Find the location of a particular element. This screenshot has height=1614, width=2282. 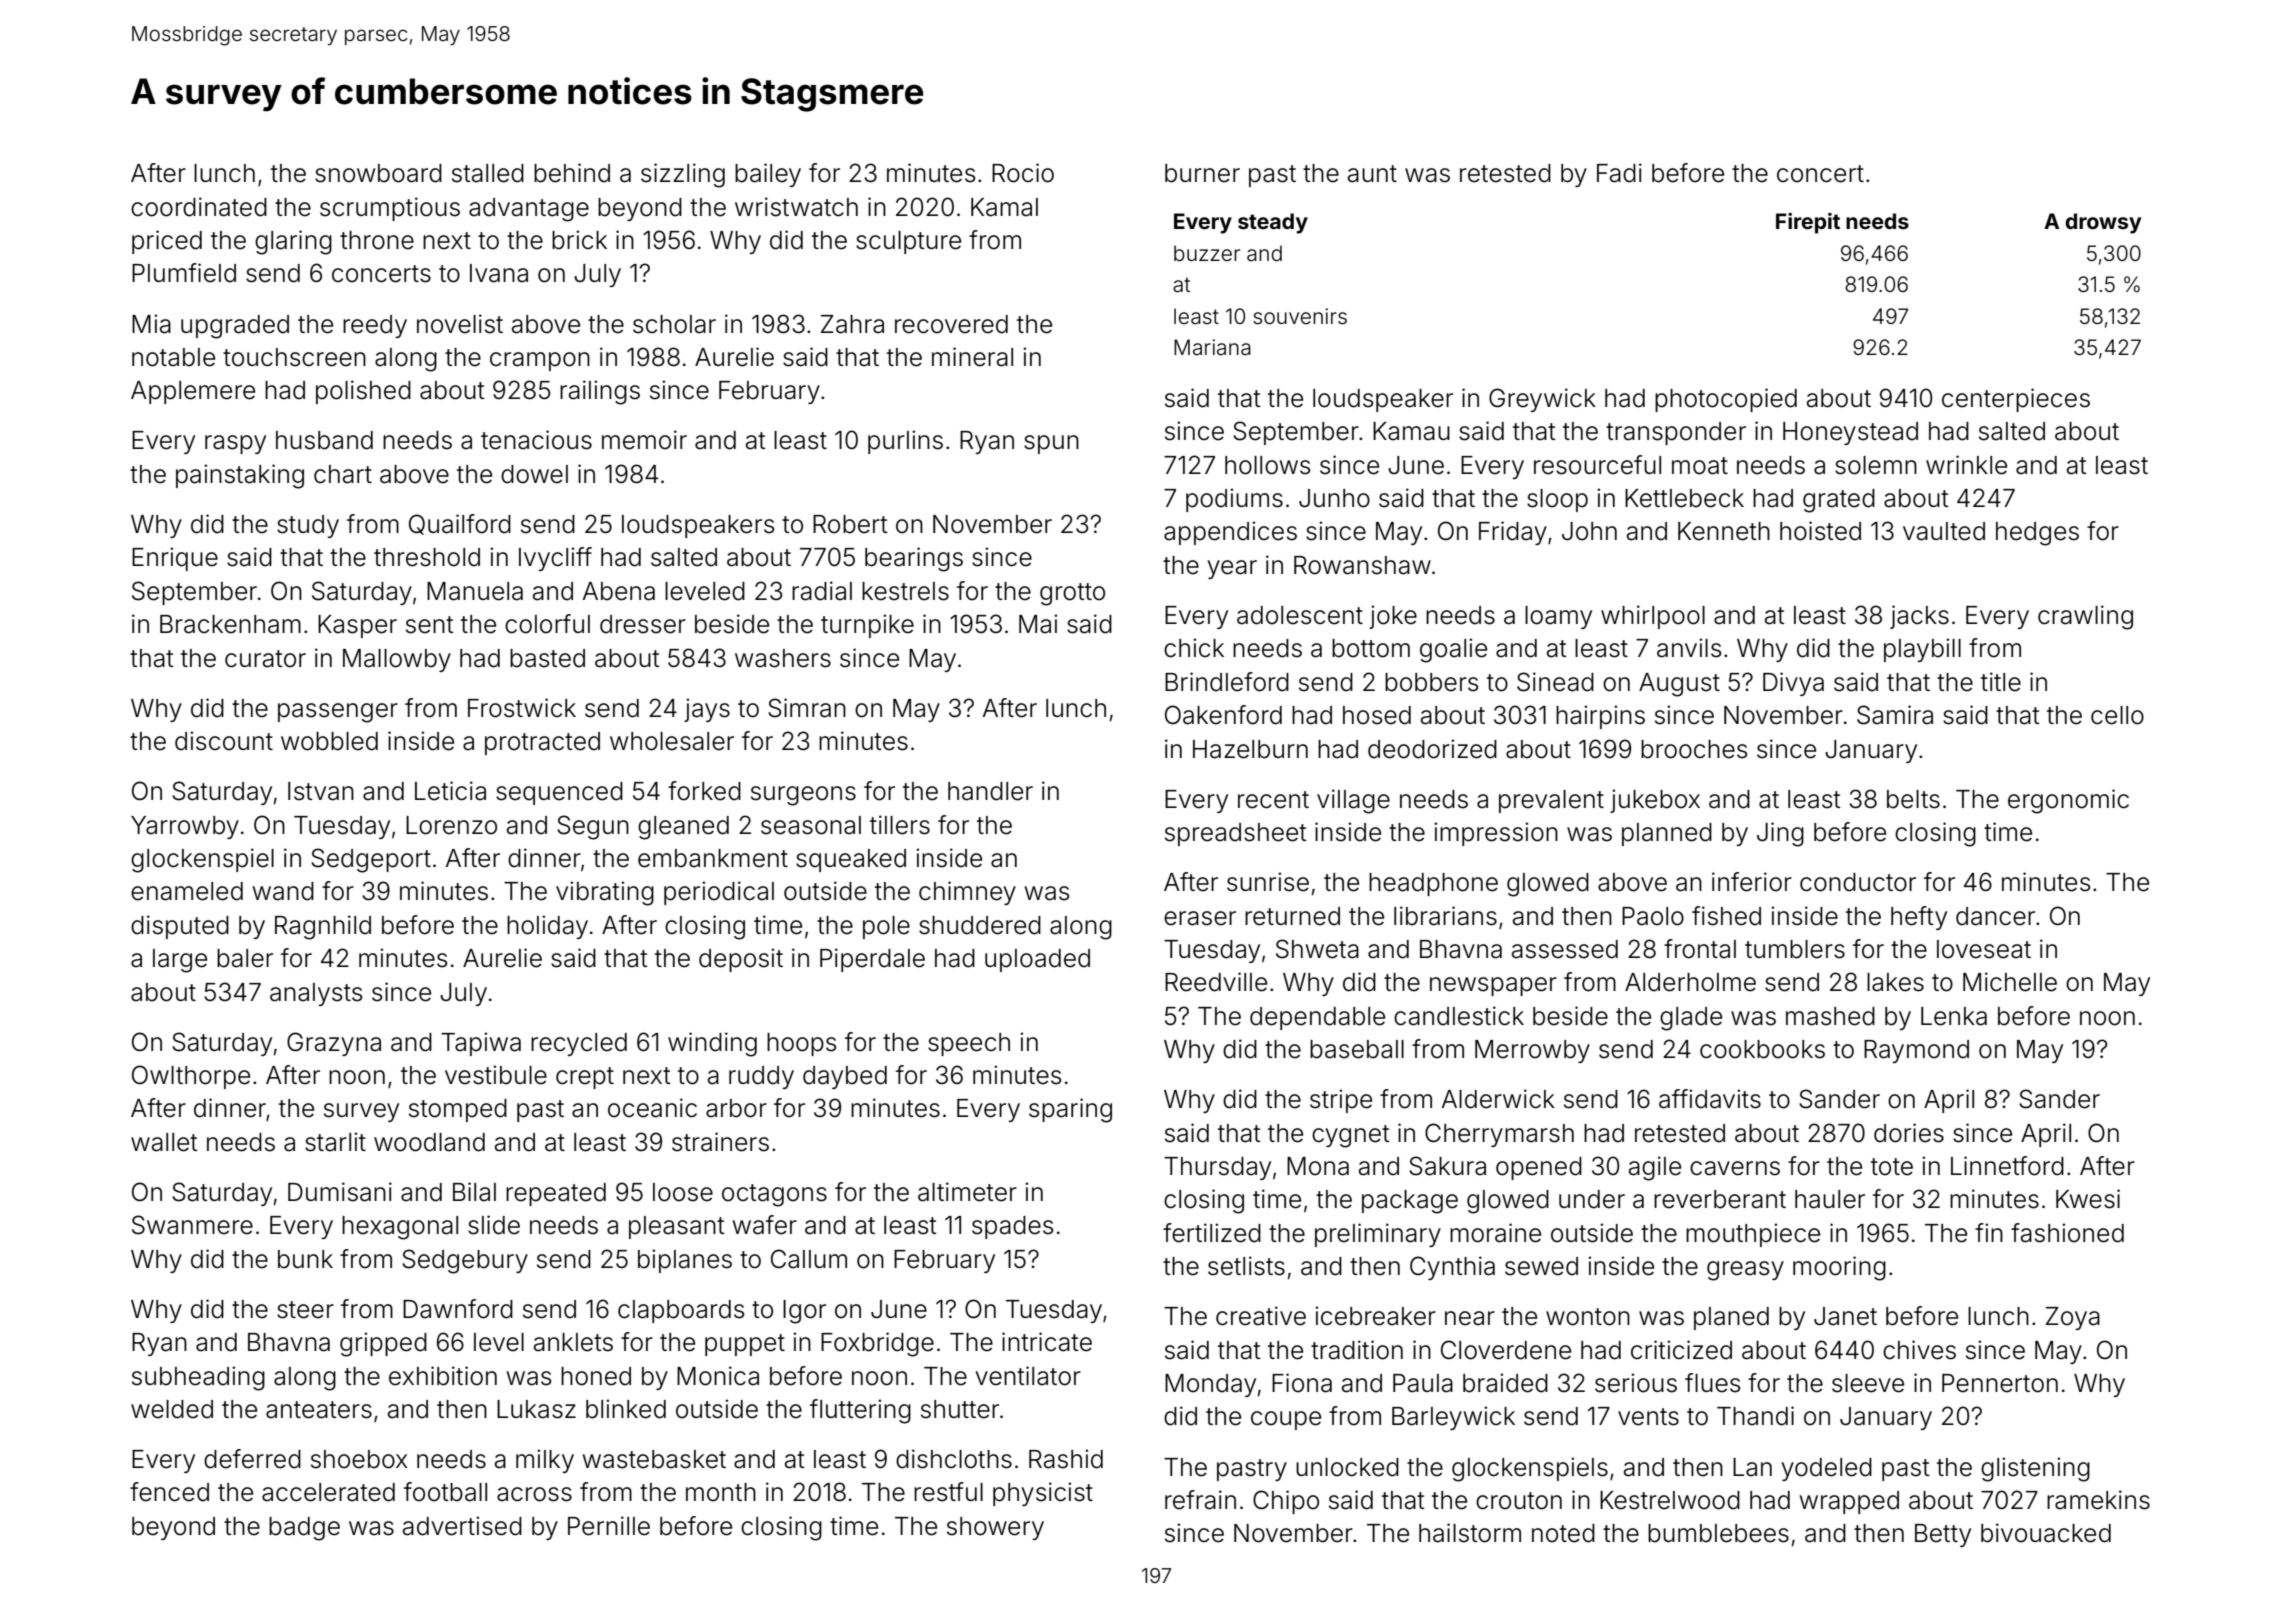

Jing is located at coordinates (1780, 834).
